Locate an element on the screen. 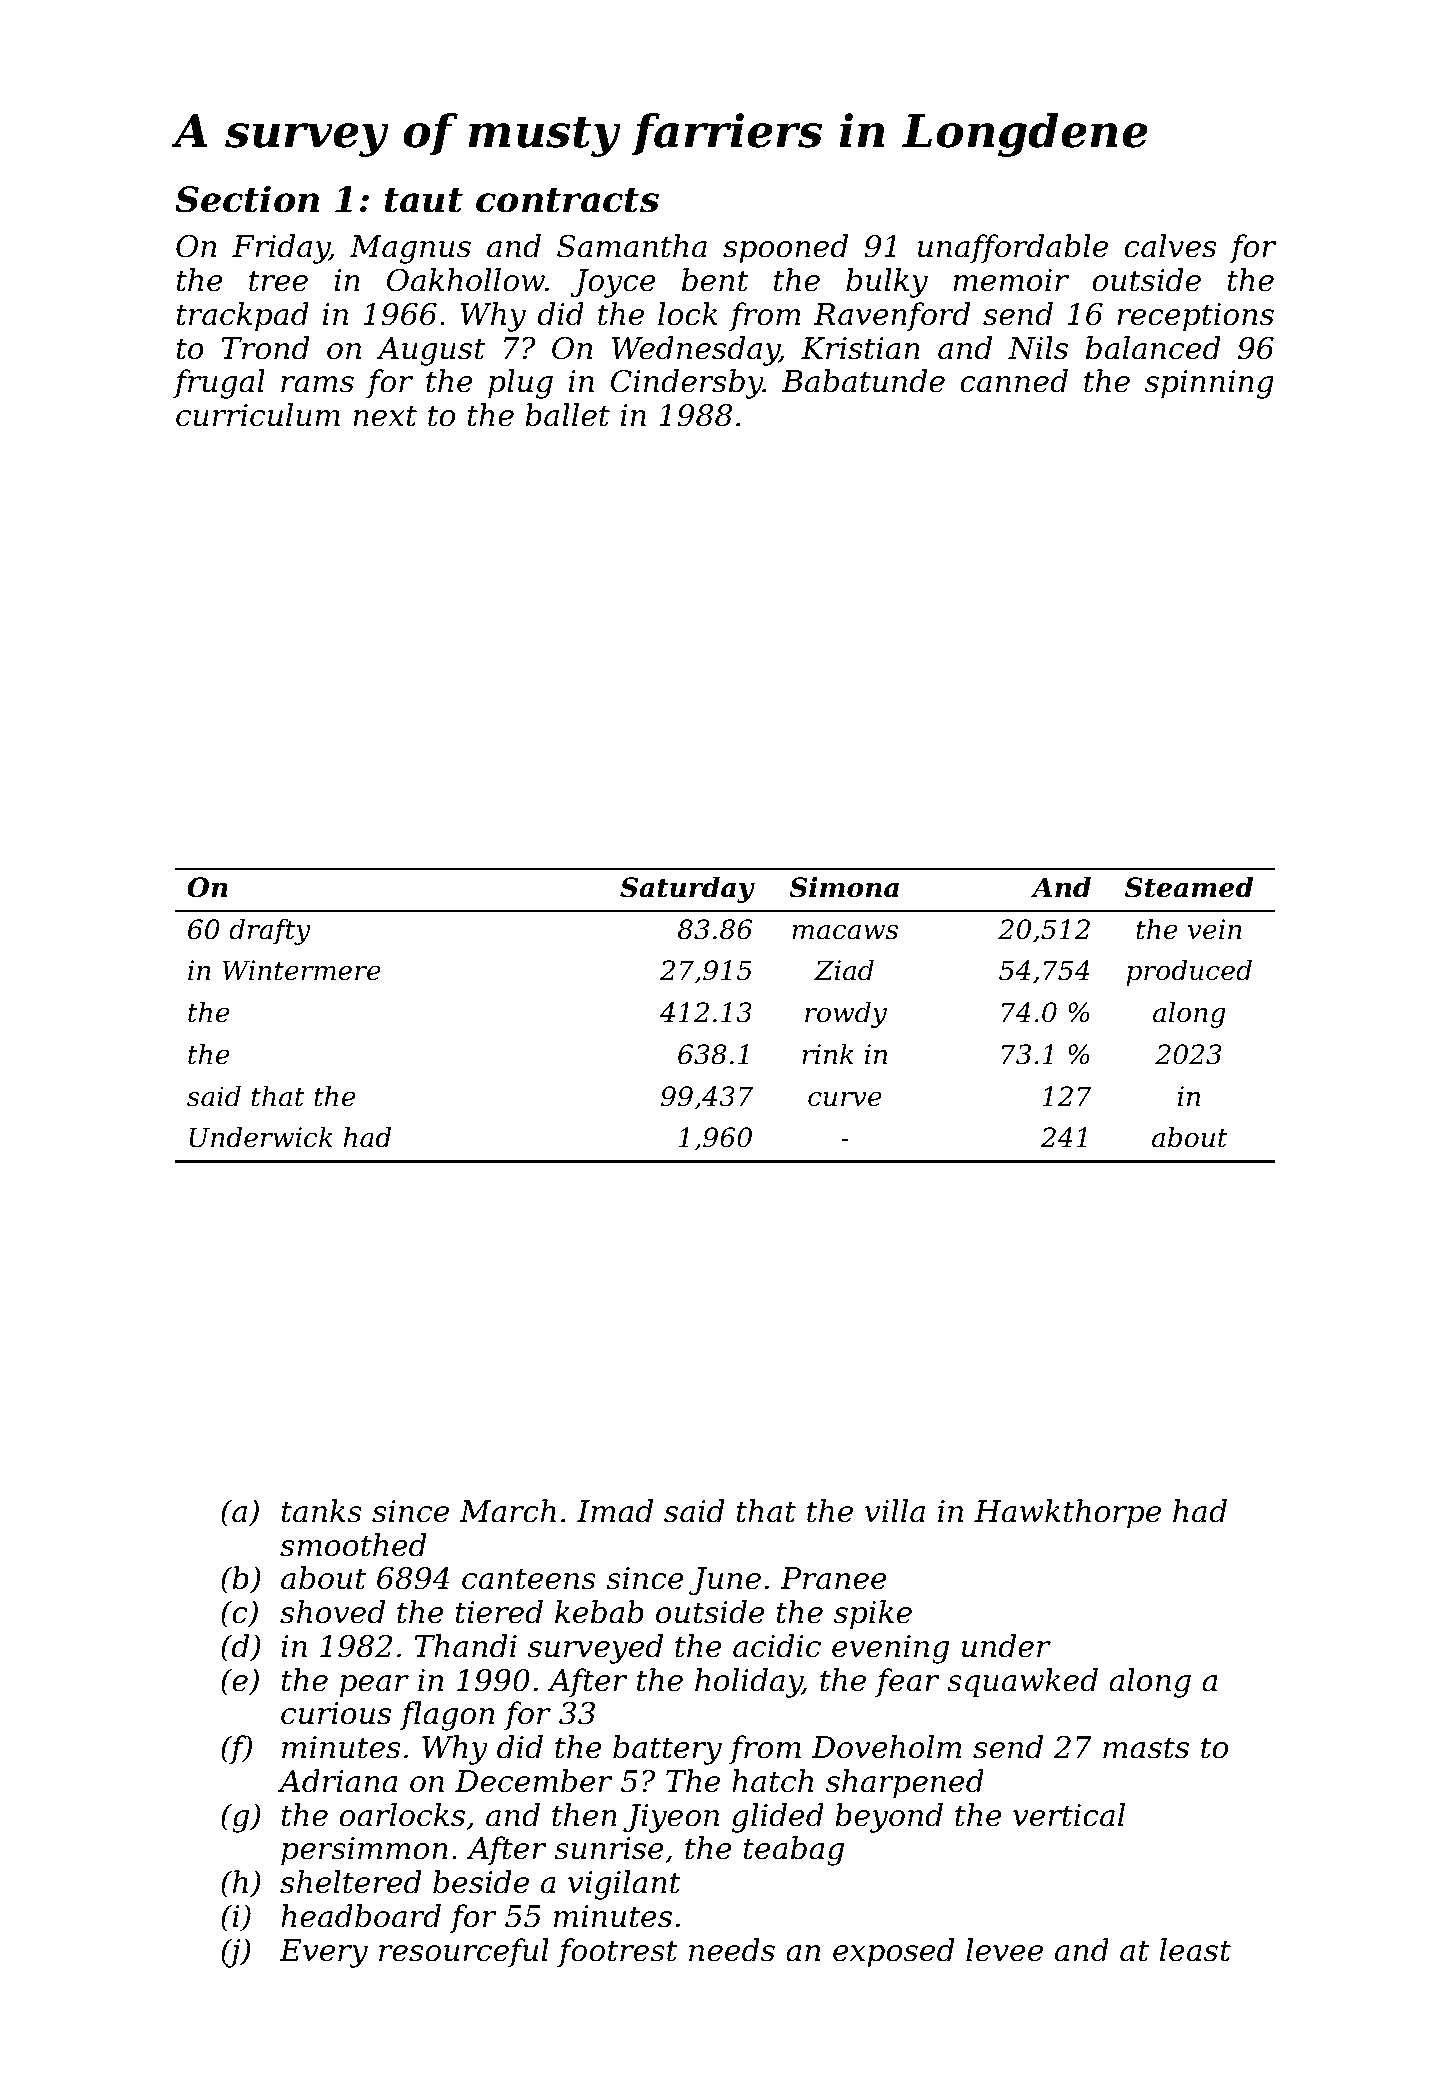 Image resolution: width=1450 pixels, height=2100 pixels. footrest is located at coordinates (617, 1952).
